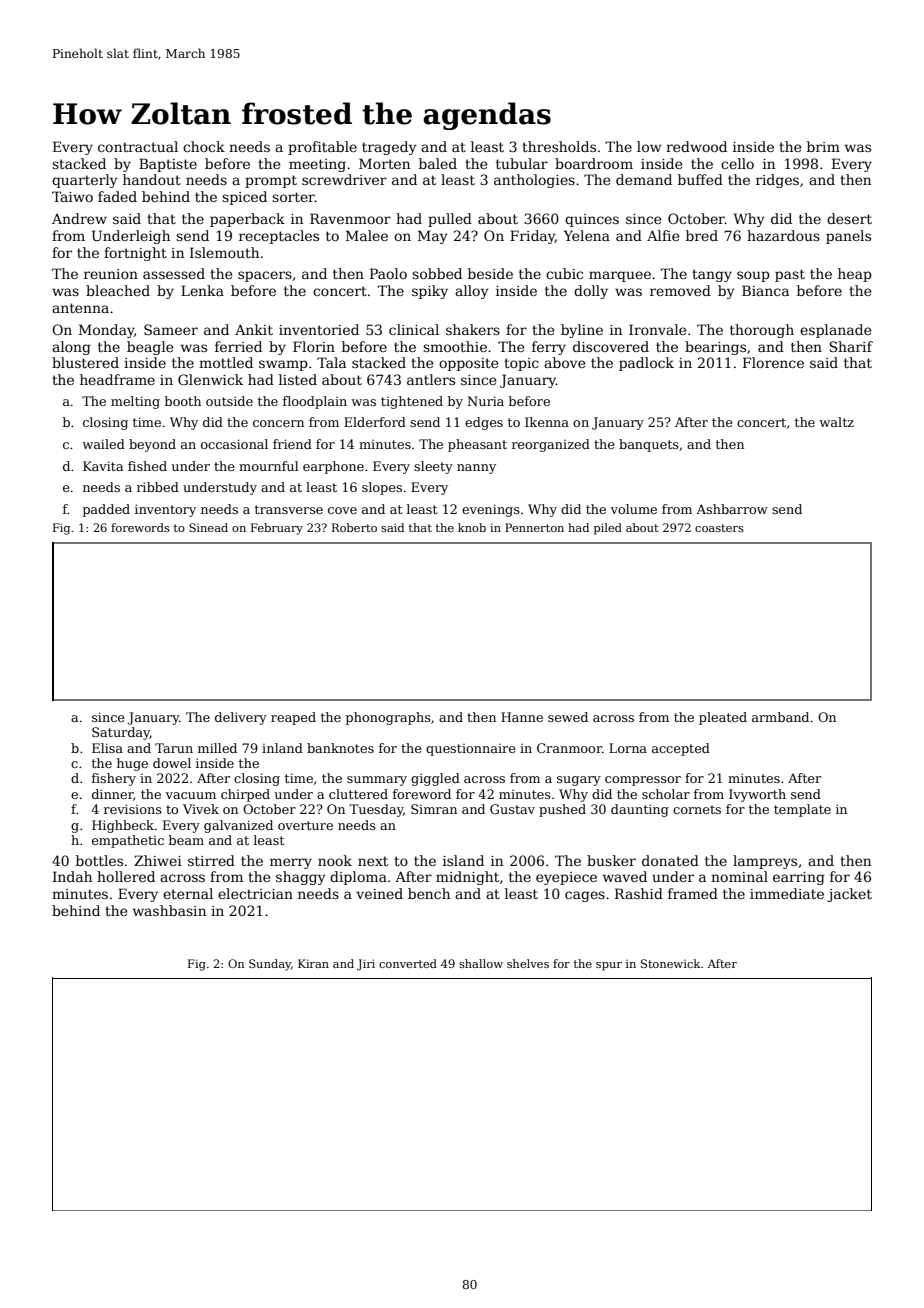  What do you see at coordinates (649, 445) in the screenshot?
I see `banquets` at bounding box center [649, 445].
